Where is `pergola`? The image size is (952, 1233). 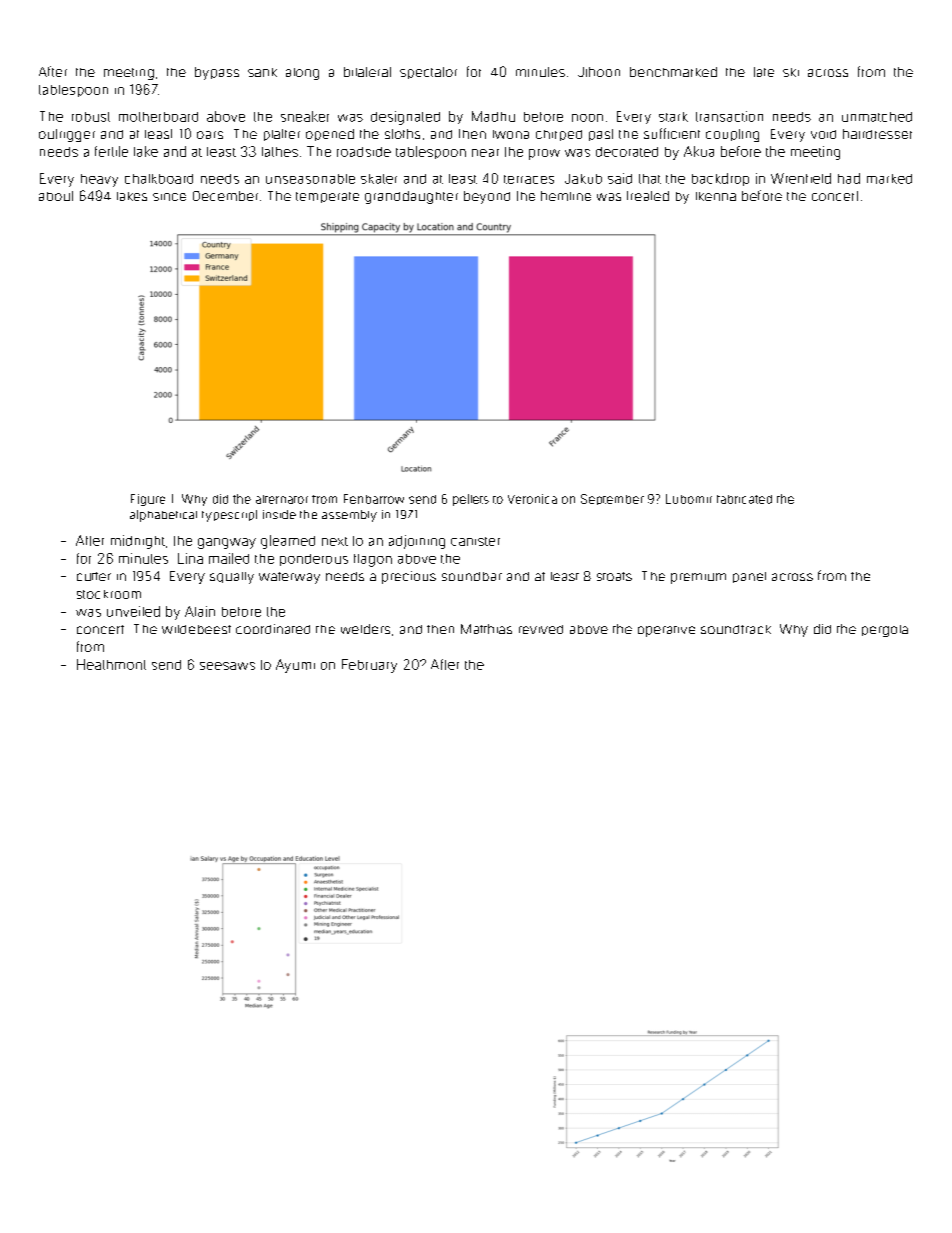
pergola is located at coordinates (885, 631).
